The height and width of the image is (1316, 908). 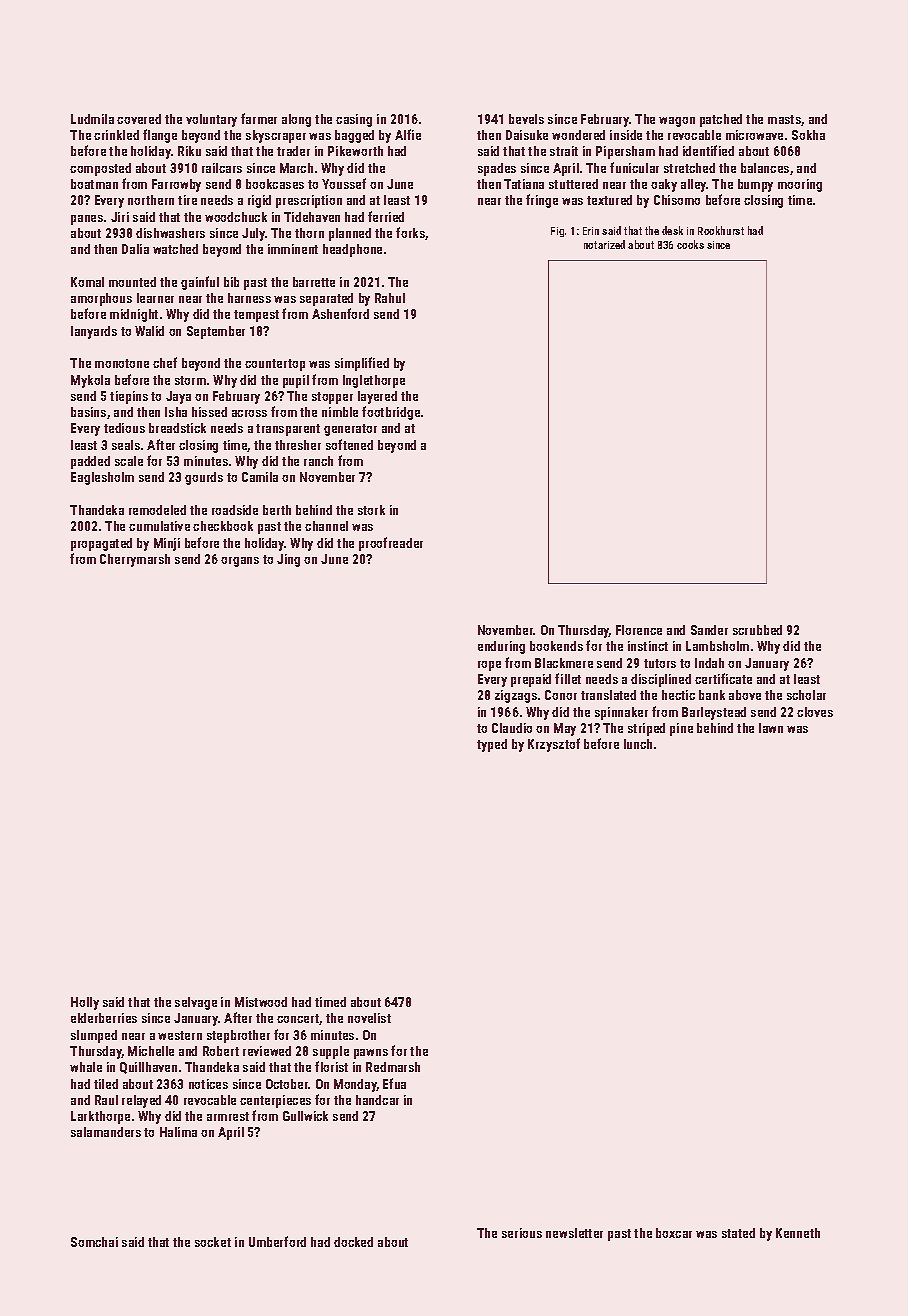 What do you see at coordinates (690, 244) in the image?
I see `cooks` at bounding box center [690, 244].
